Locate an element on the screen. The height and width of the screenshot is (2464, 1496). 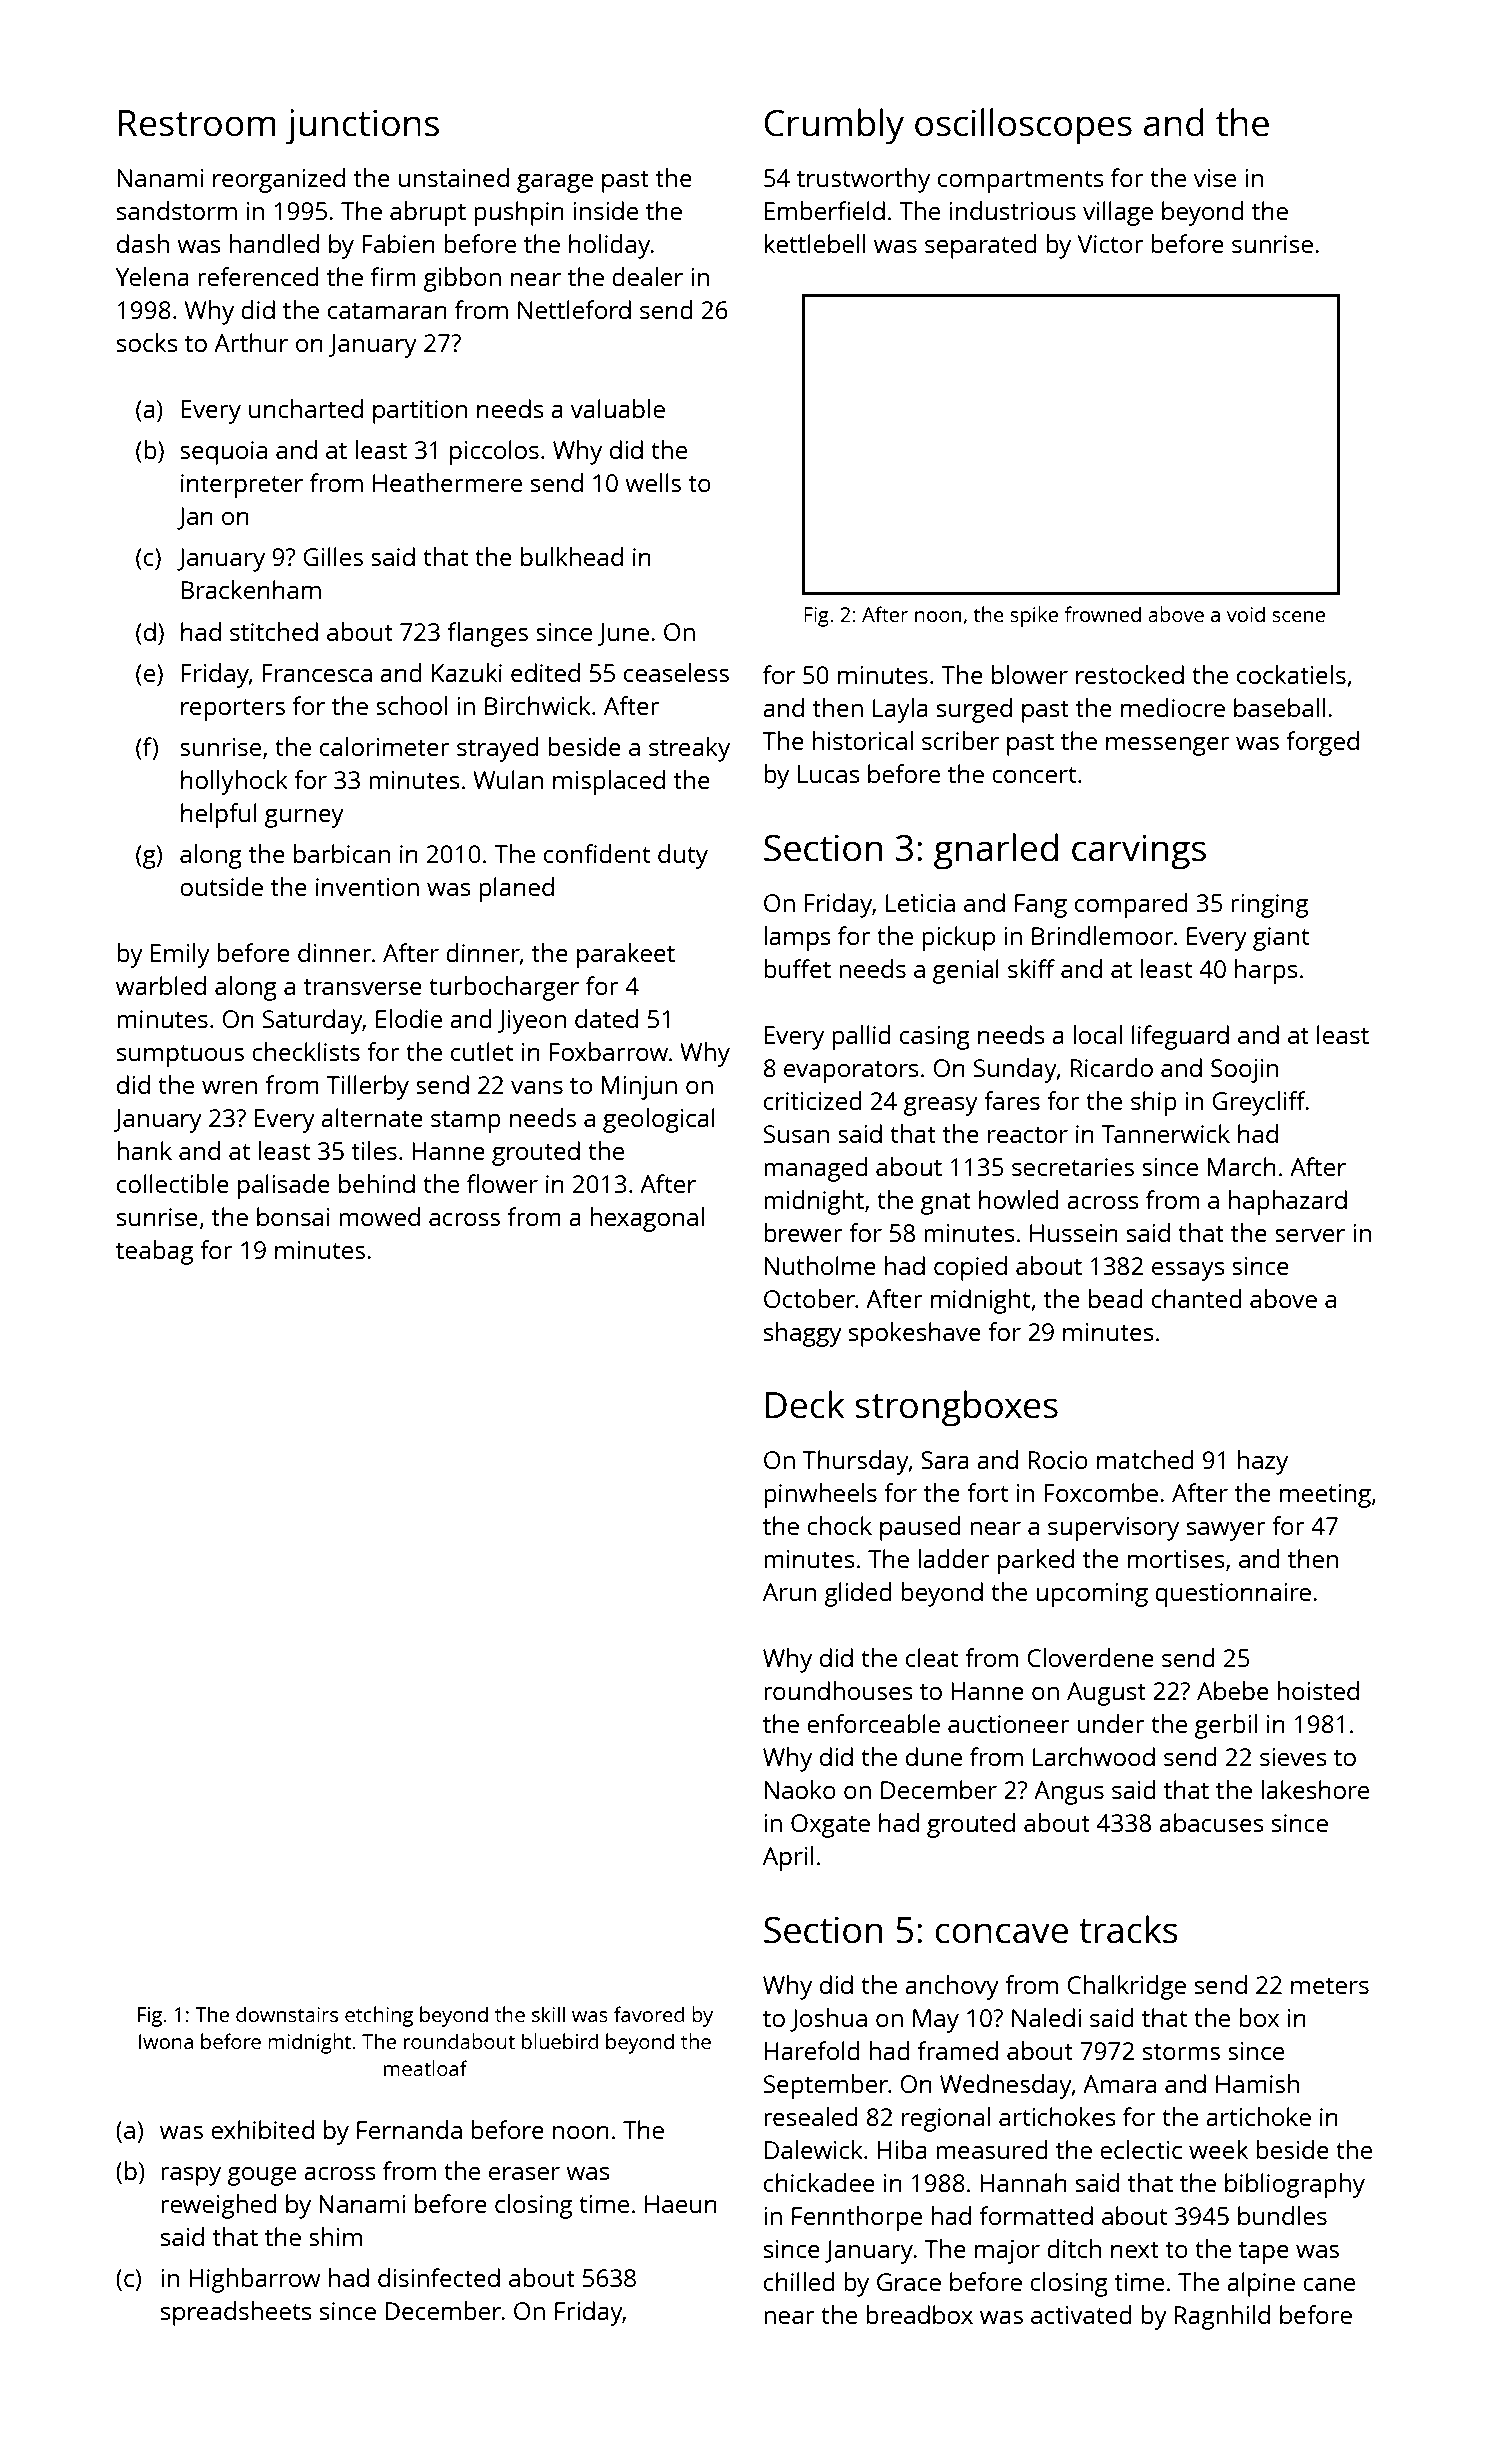
Birchwick is located at coordinates (538, 705).
